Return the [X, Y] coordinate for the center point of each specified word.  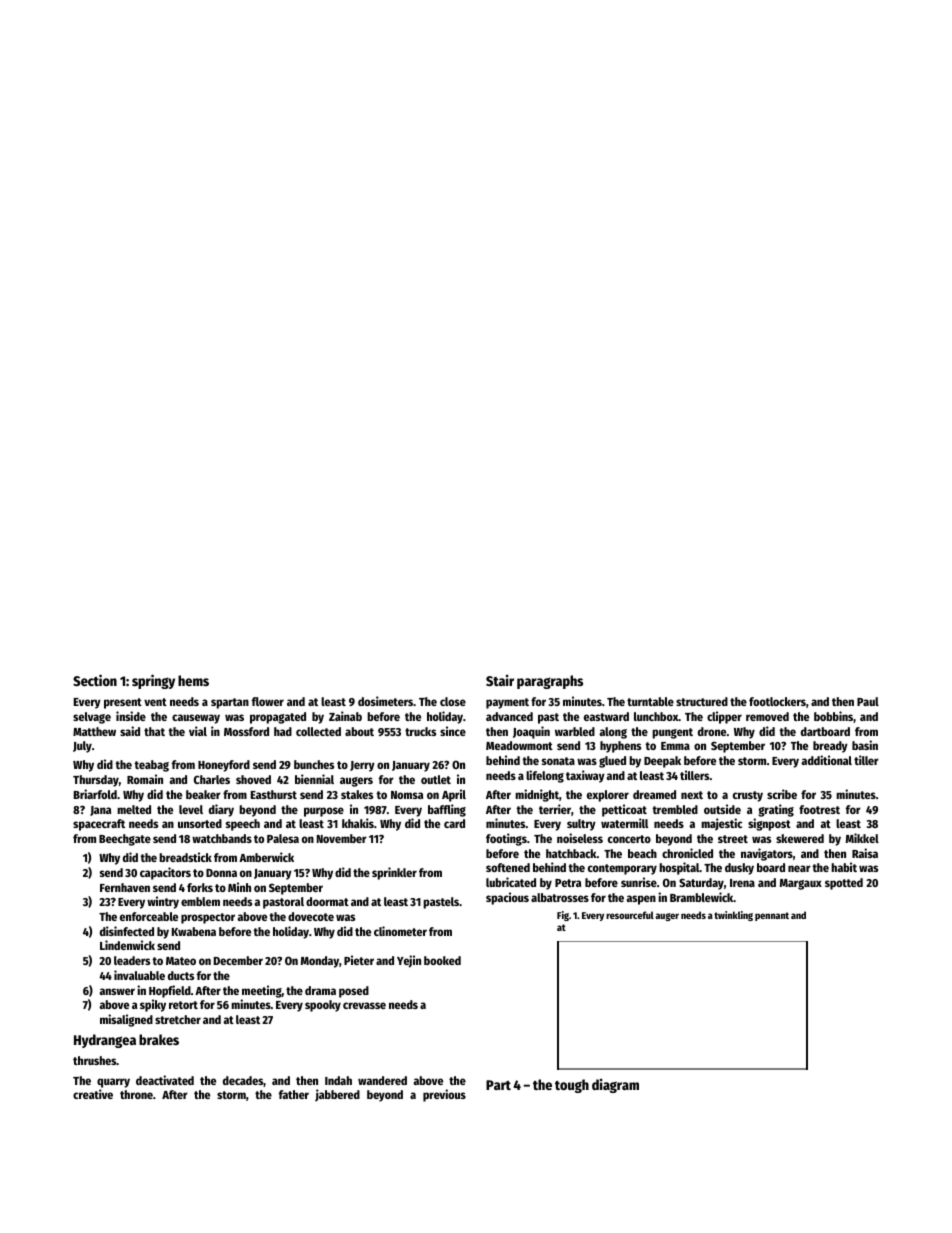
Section [95, 680]
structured [702, 701]
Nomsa [407, 795]
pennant [772, 916]
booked [442, 960]
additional [826, 760]
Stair [500, 680]
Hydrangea [105, 1041]
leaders [132, 960]
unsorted [200, 823]
